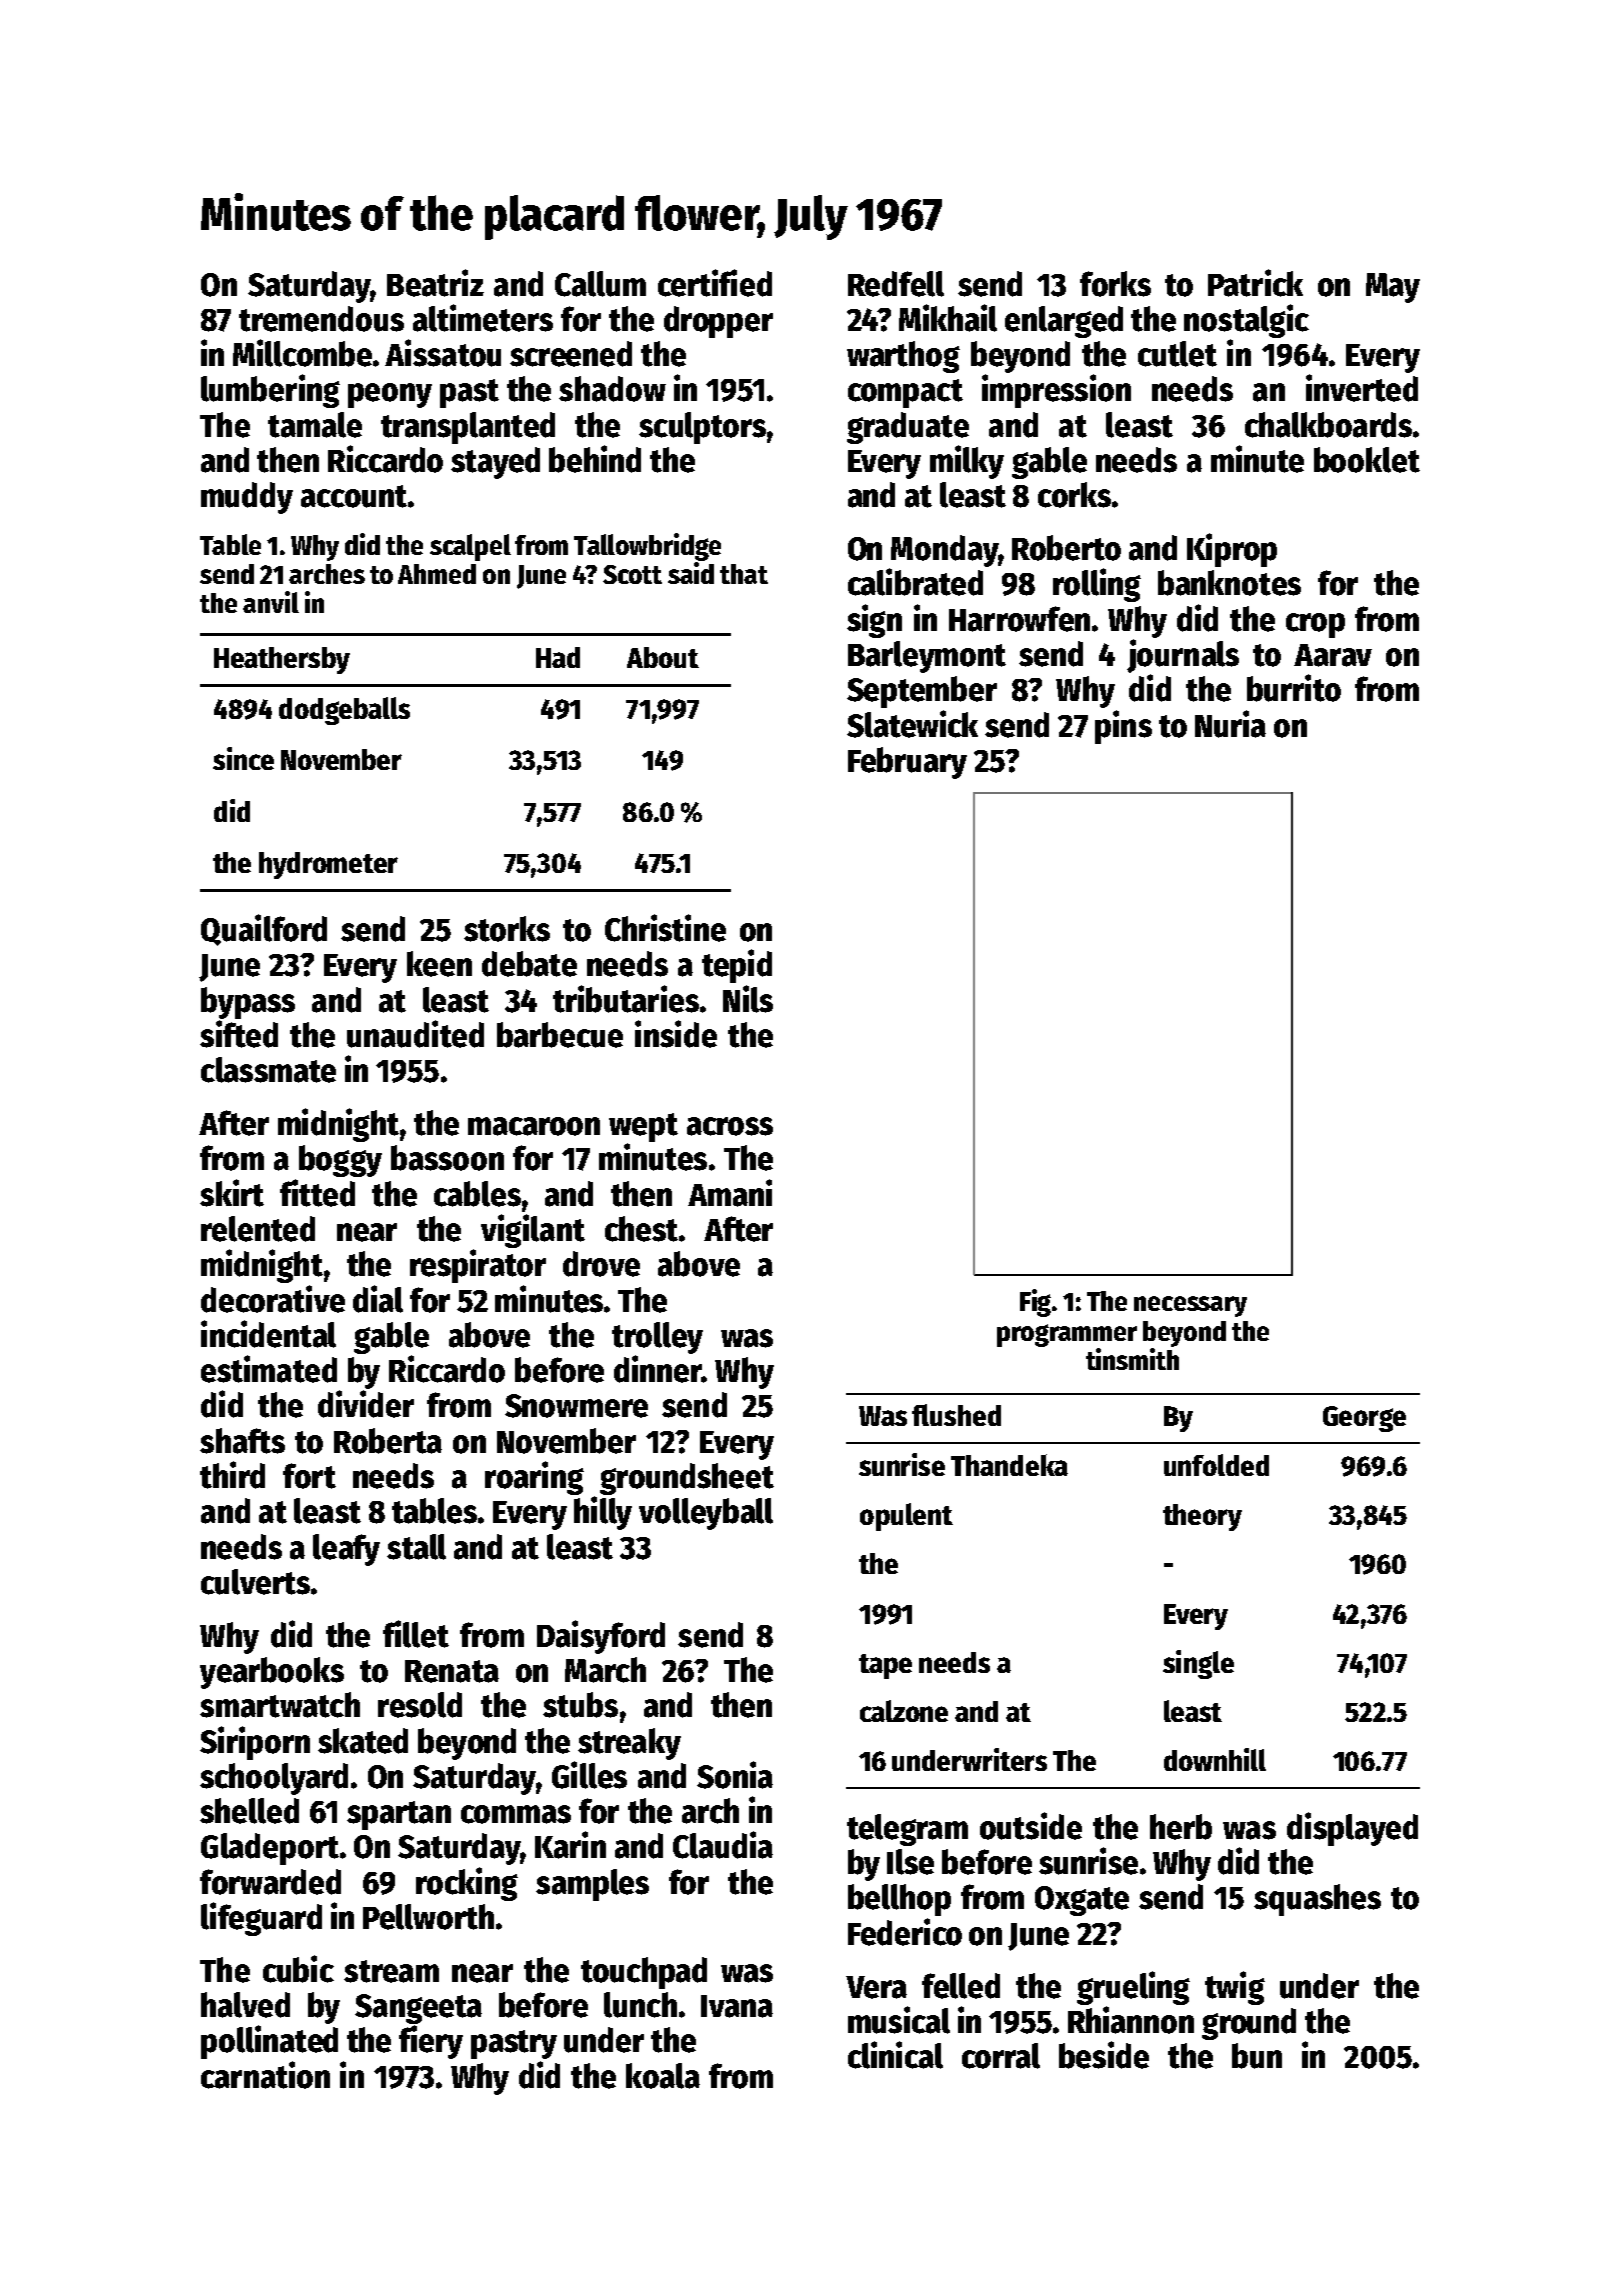 Image resolution: width=1620 pixels, height=2292 pixels. Describe the element at coordinates (1035, 1303) in the screenshot. I see `Fig` at that location.
